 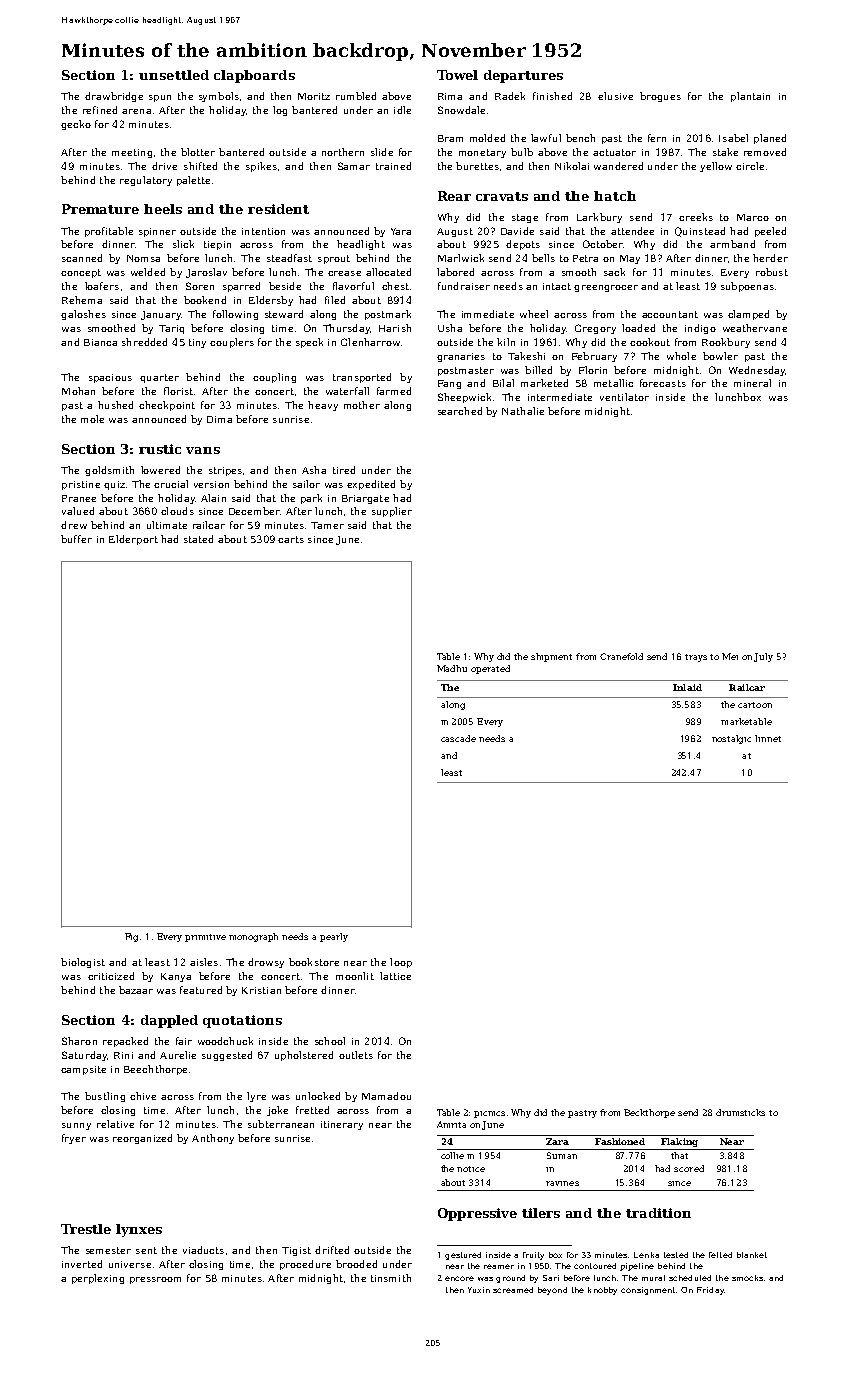 What do you see at coordinates (74, 1139) in the screenshot?
I see `fryer` at bounding box center [74, 1139].
